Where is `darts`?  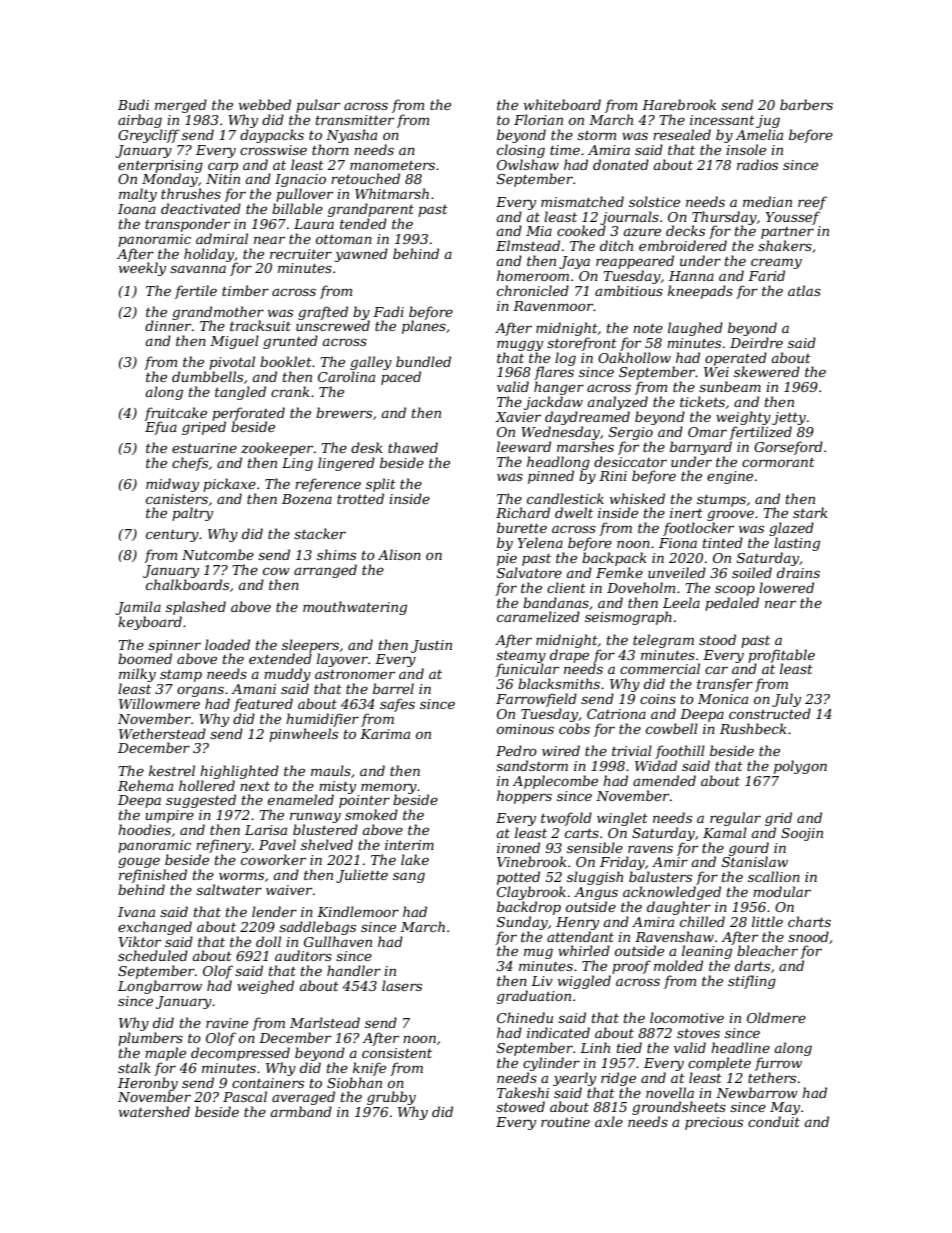
darts is located at coordinates (752, 965).
